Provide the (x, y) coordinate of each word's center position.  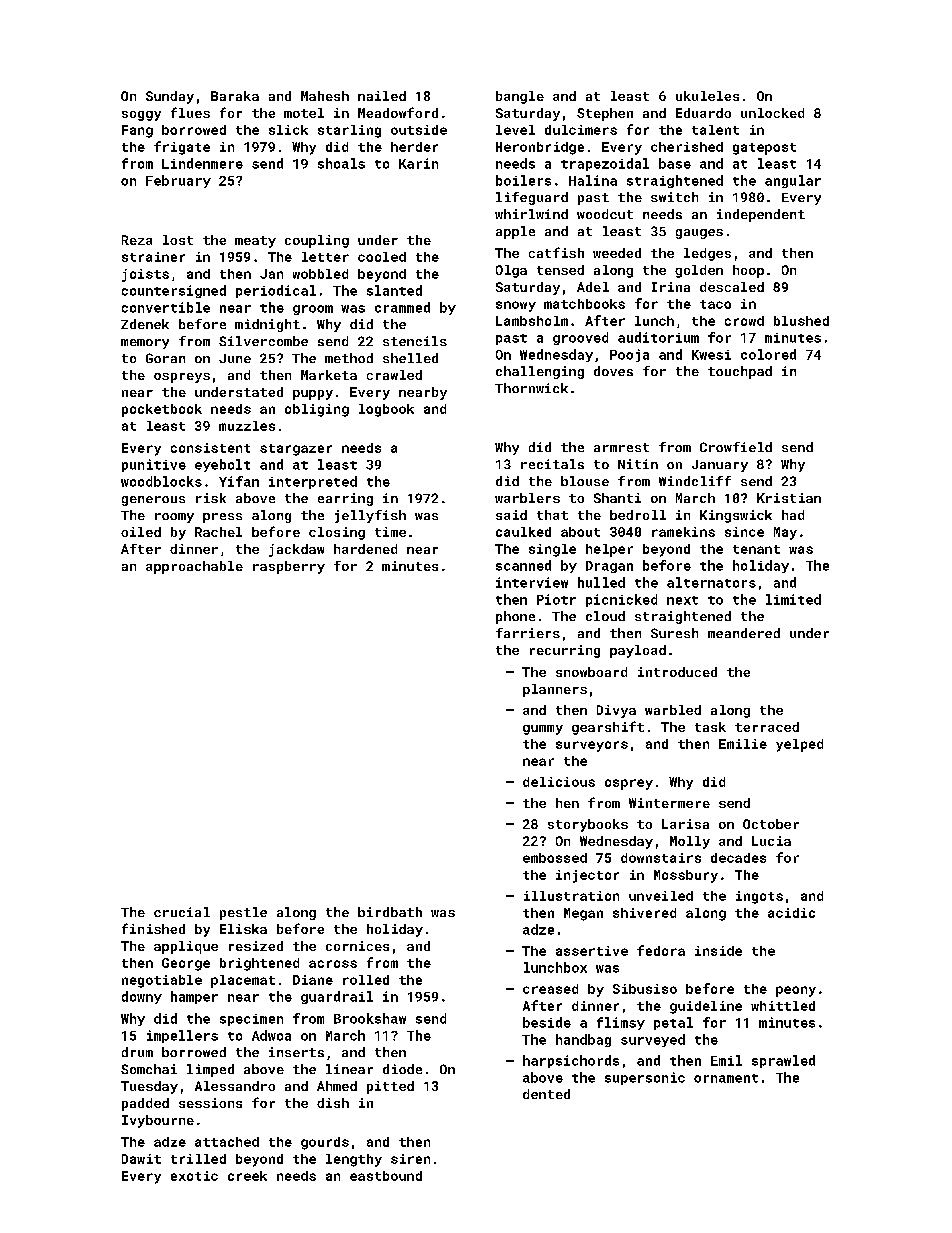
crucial (182, 912)
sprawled (783, 1061)
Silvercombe (263, 341)
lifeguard (532, 198)
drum (137, 1052)
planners (555, 690)
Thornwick (531, 388)
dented (546, 1094)
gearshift (608, 728)
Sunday (170, 97)
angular (793, 181)
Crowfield (736, 447)
